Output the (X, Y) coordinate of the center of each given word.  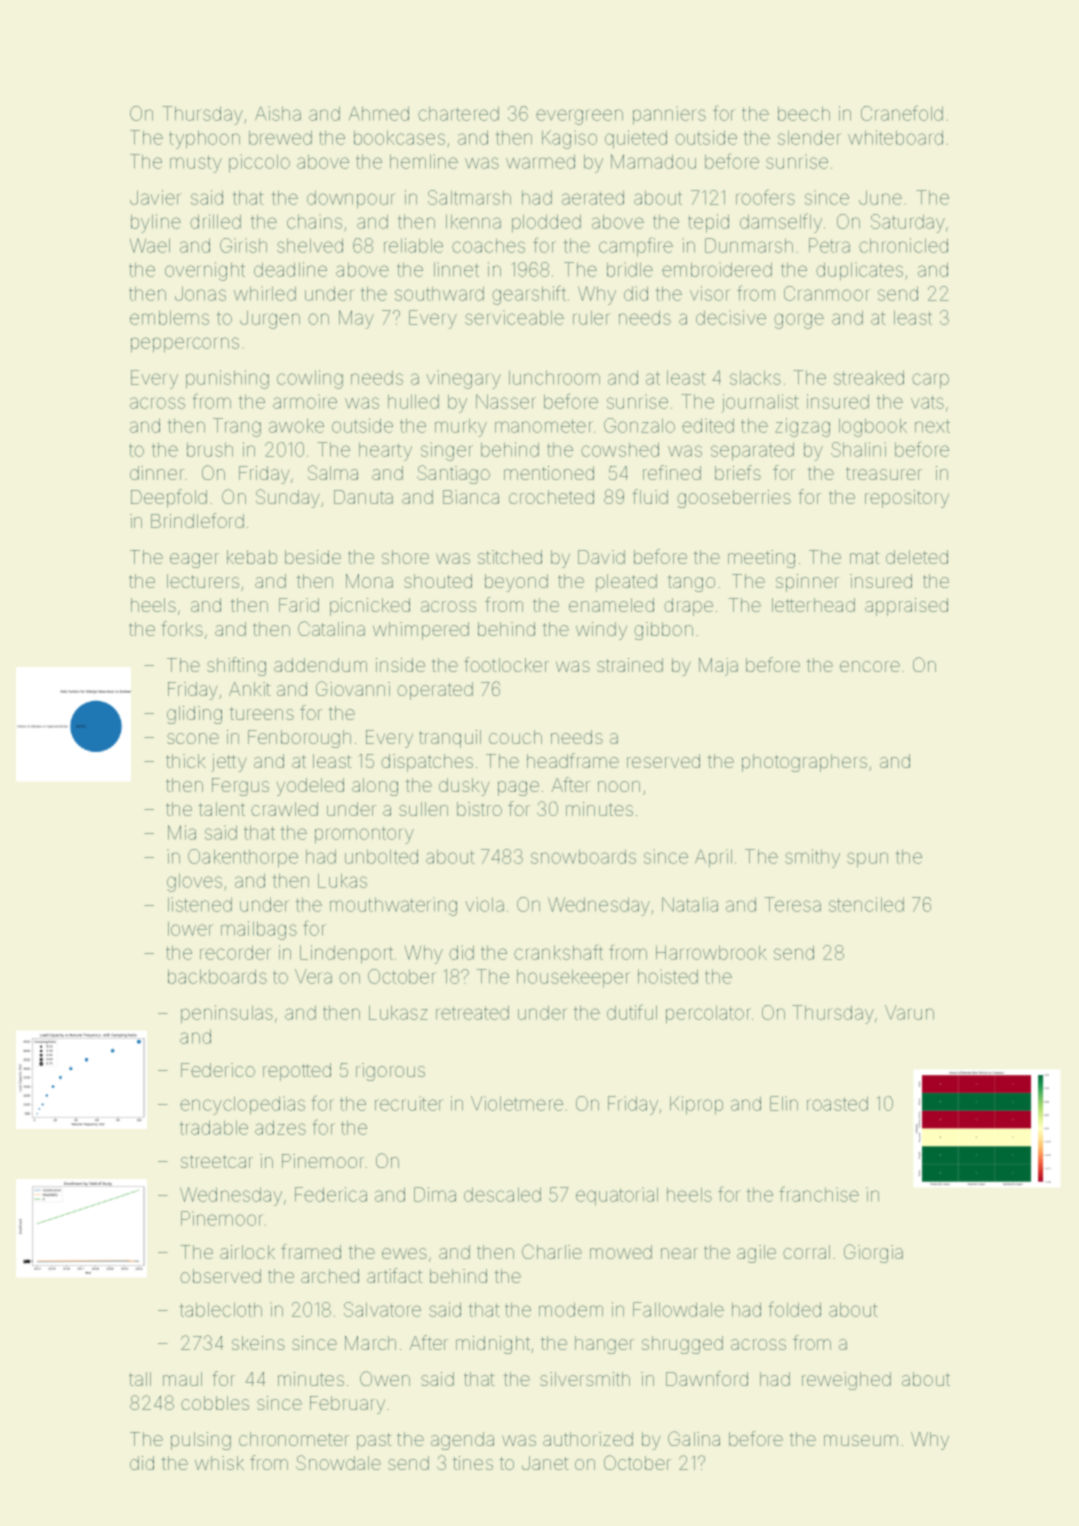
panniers (669, 115)
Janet (545, 1463)
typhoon (204, 139)
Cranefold (902, 113)
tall (140, 1379)
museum (861, 1440)
